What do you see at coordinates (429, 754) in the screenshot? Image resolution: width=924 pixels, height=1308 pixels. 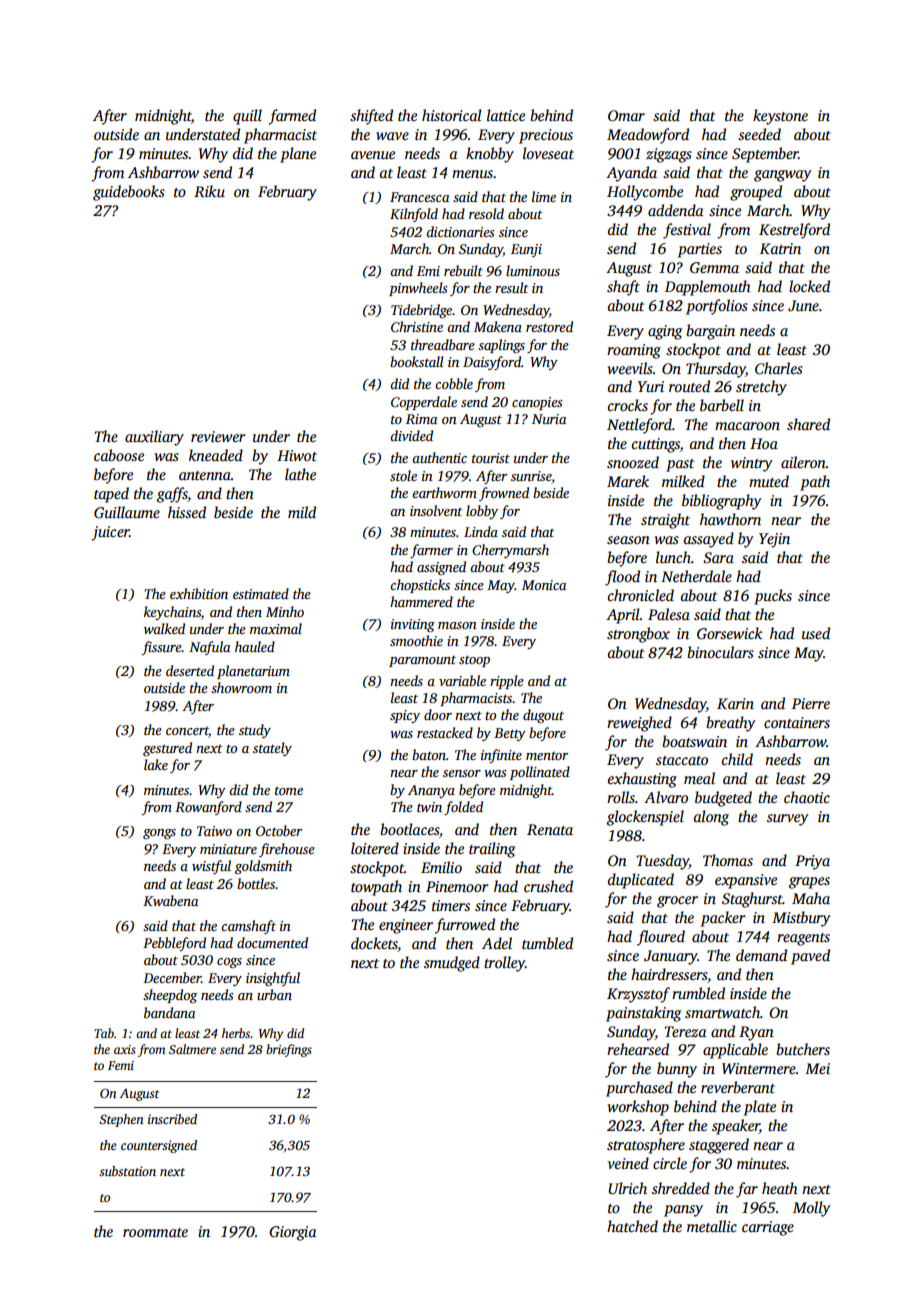 I see `baton` at bounding box center [429, 754].
